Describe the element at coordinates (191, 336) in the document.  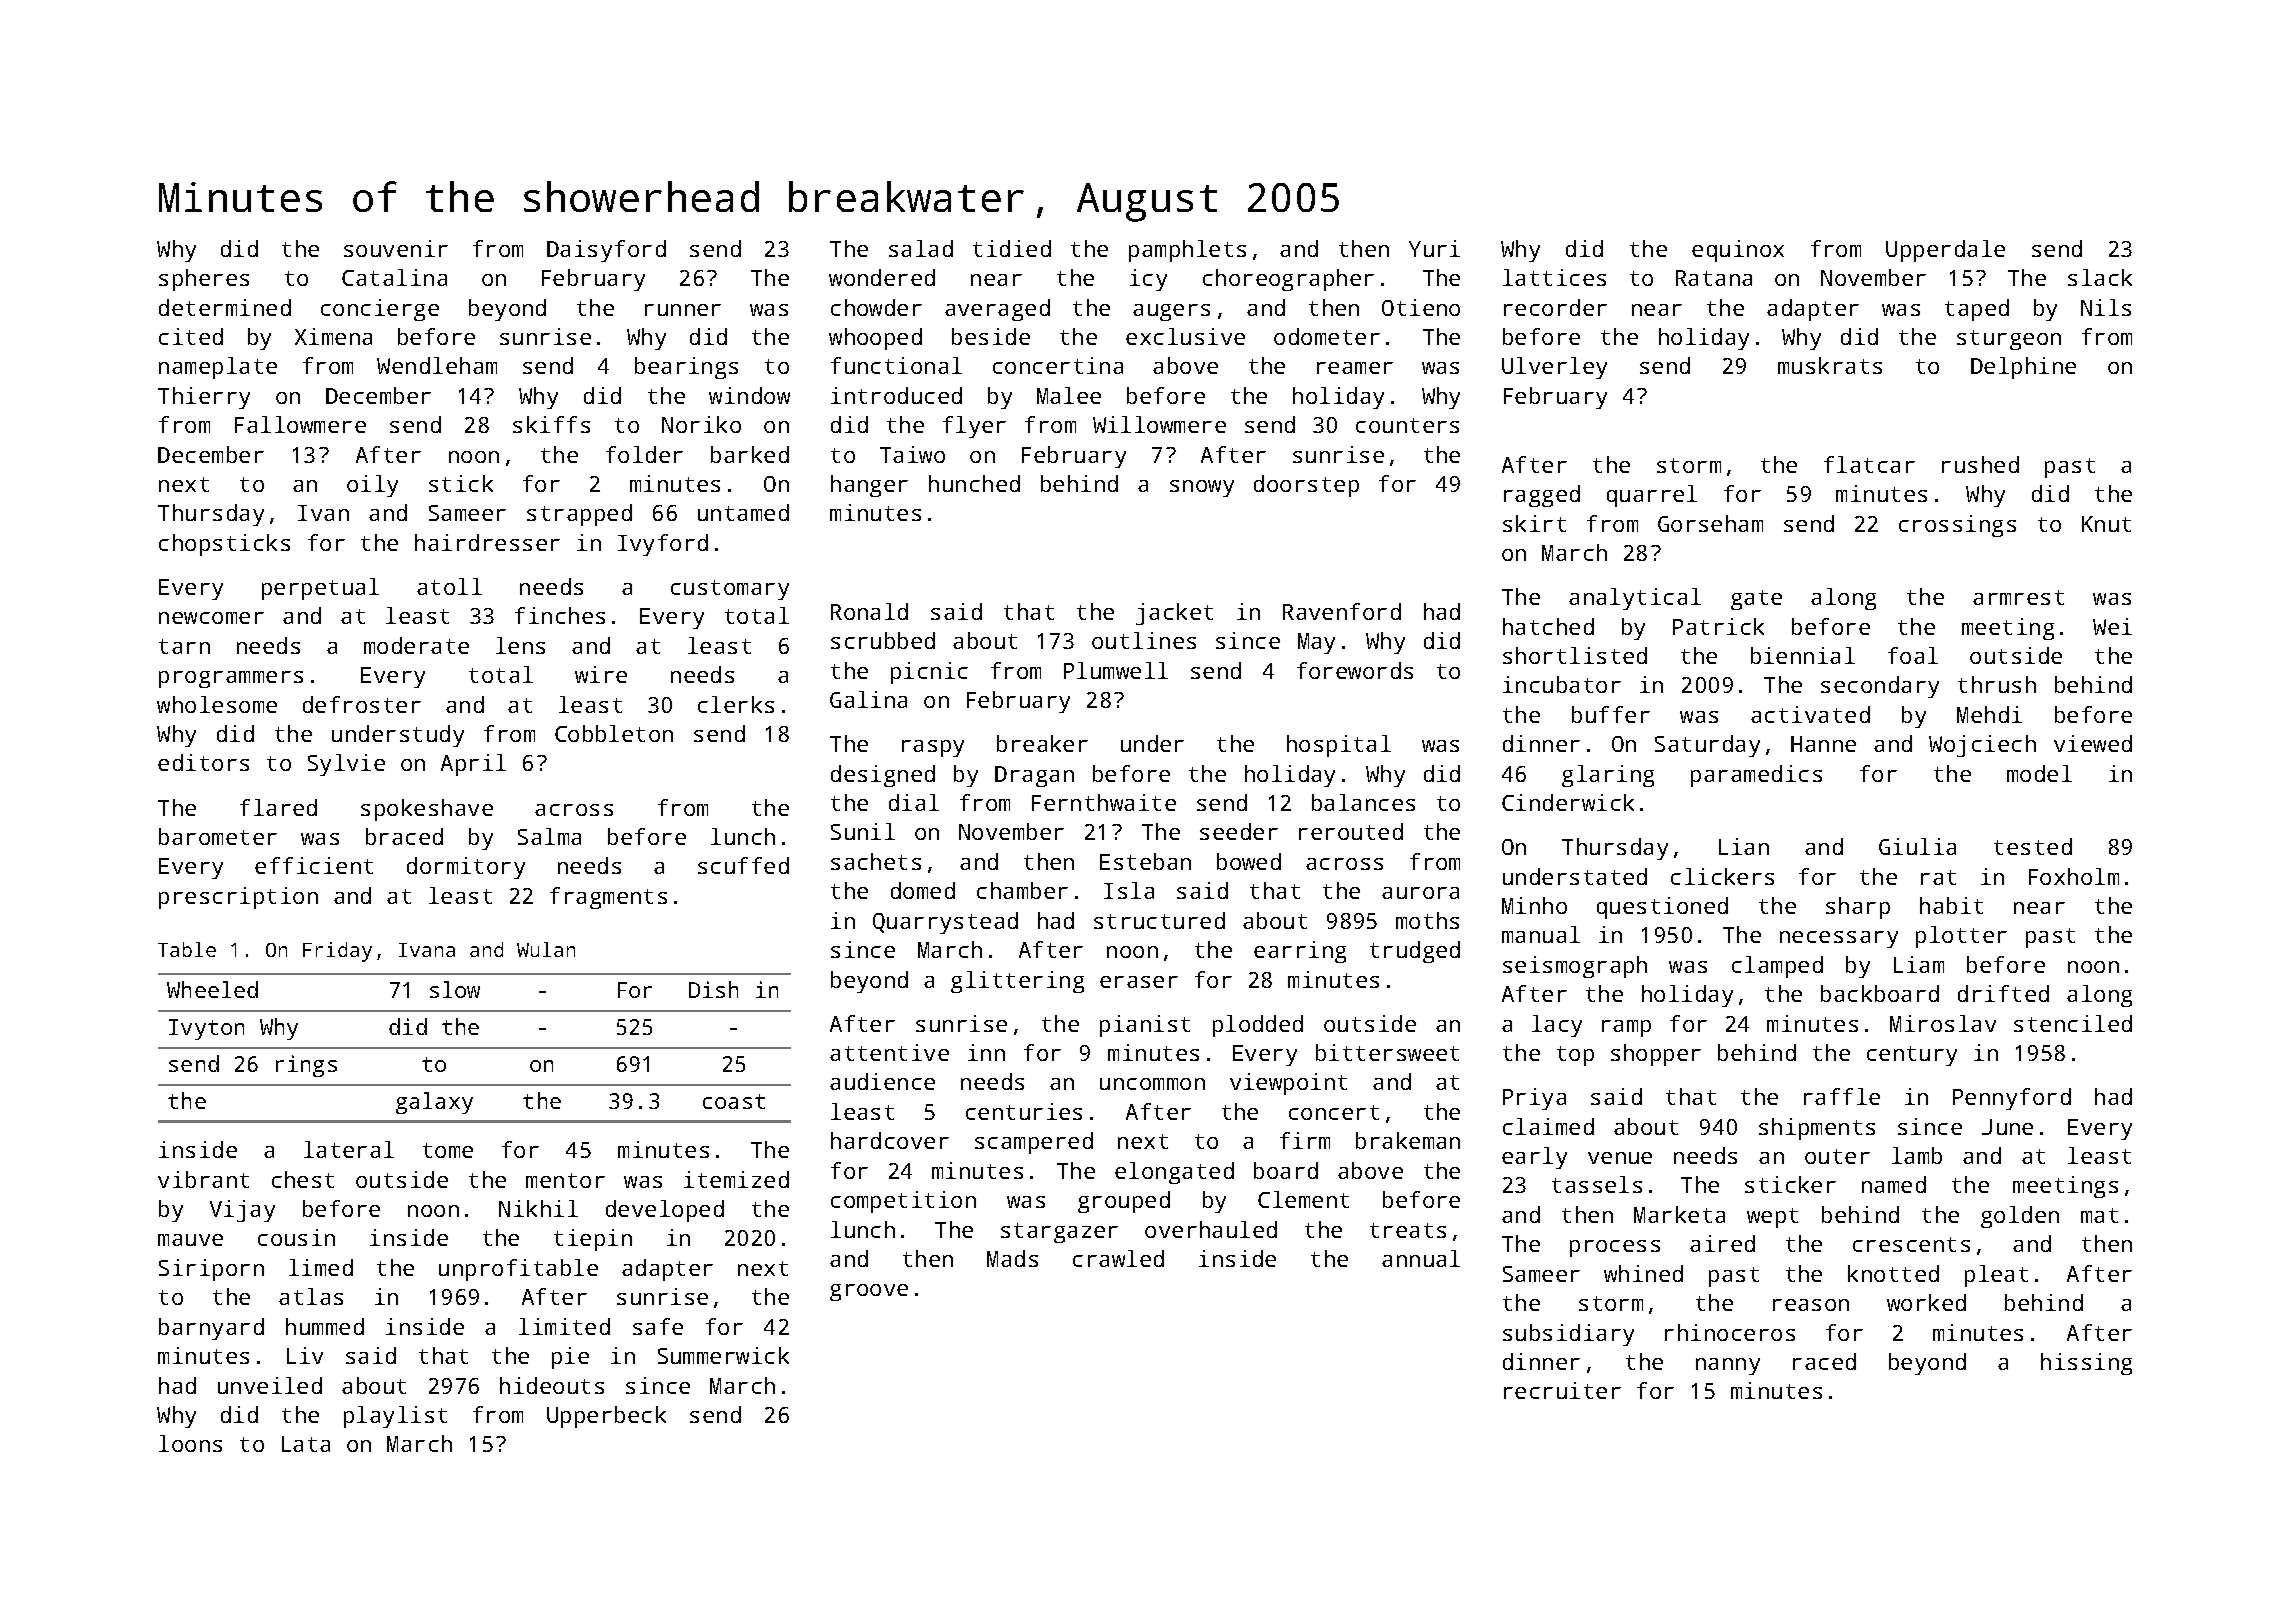
I see `cited` at that location.
